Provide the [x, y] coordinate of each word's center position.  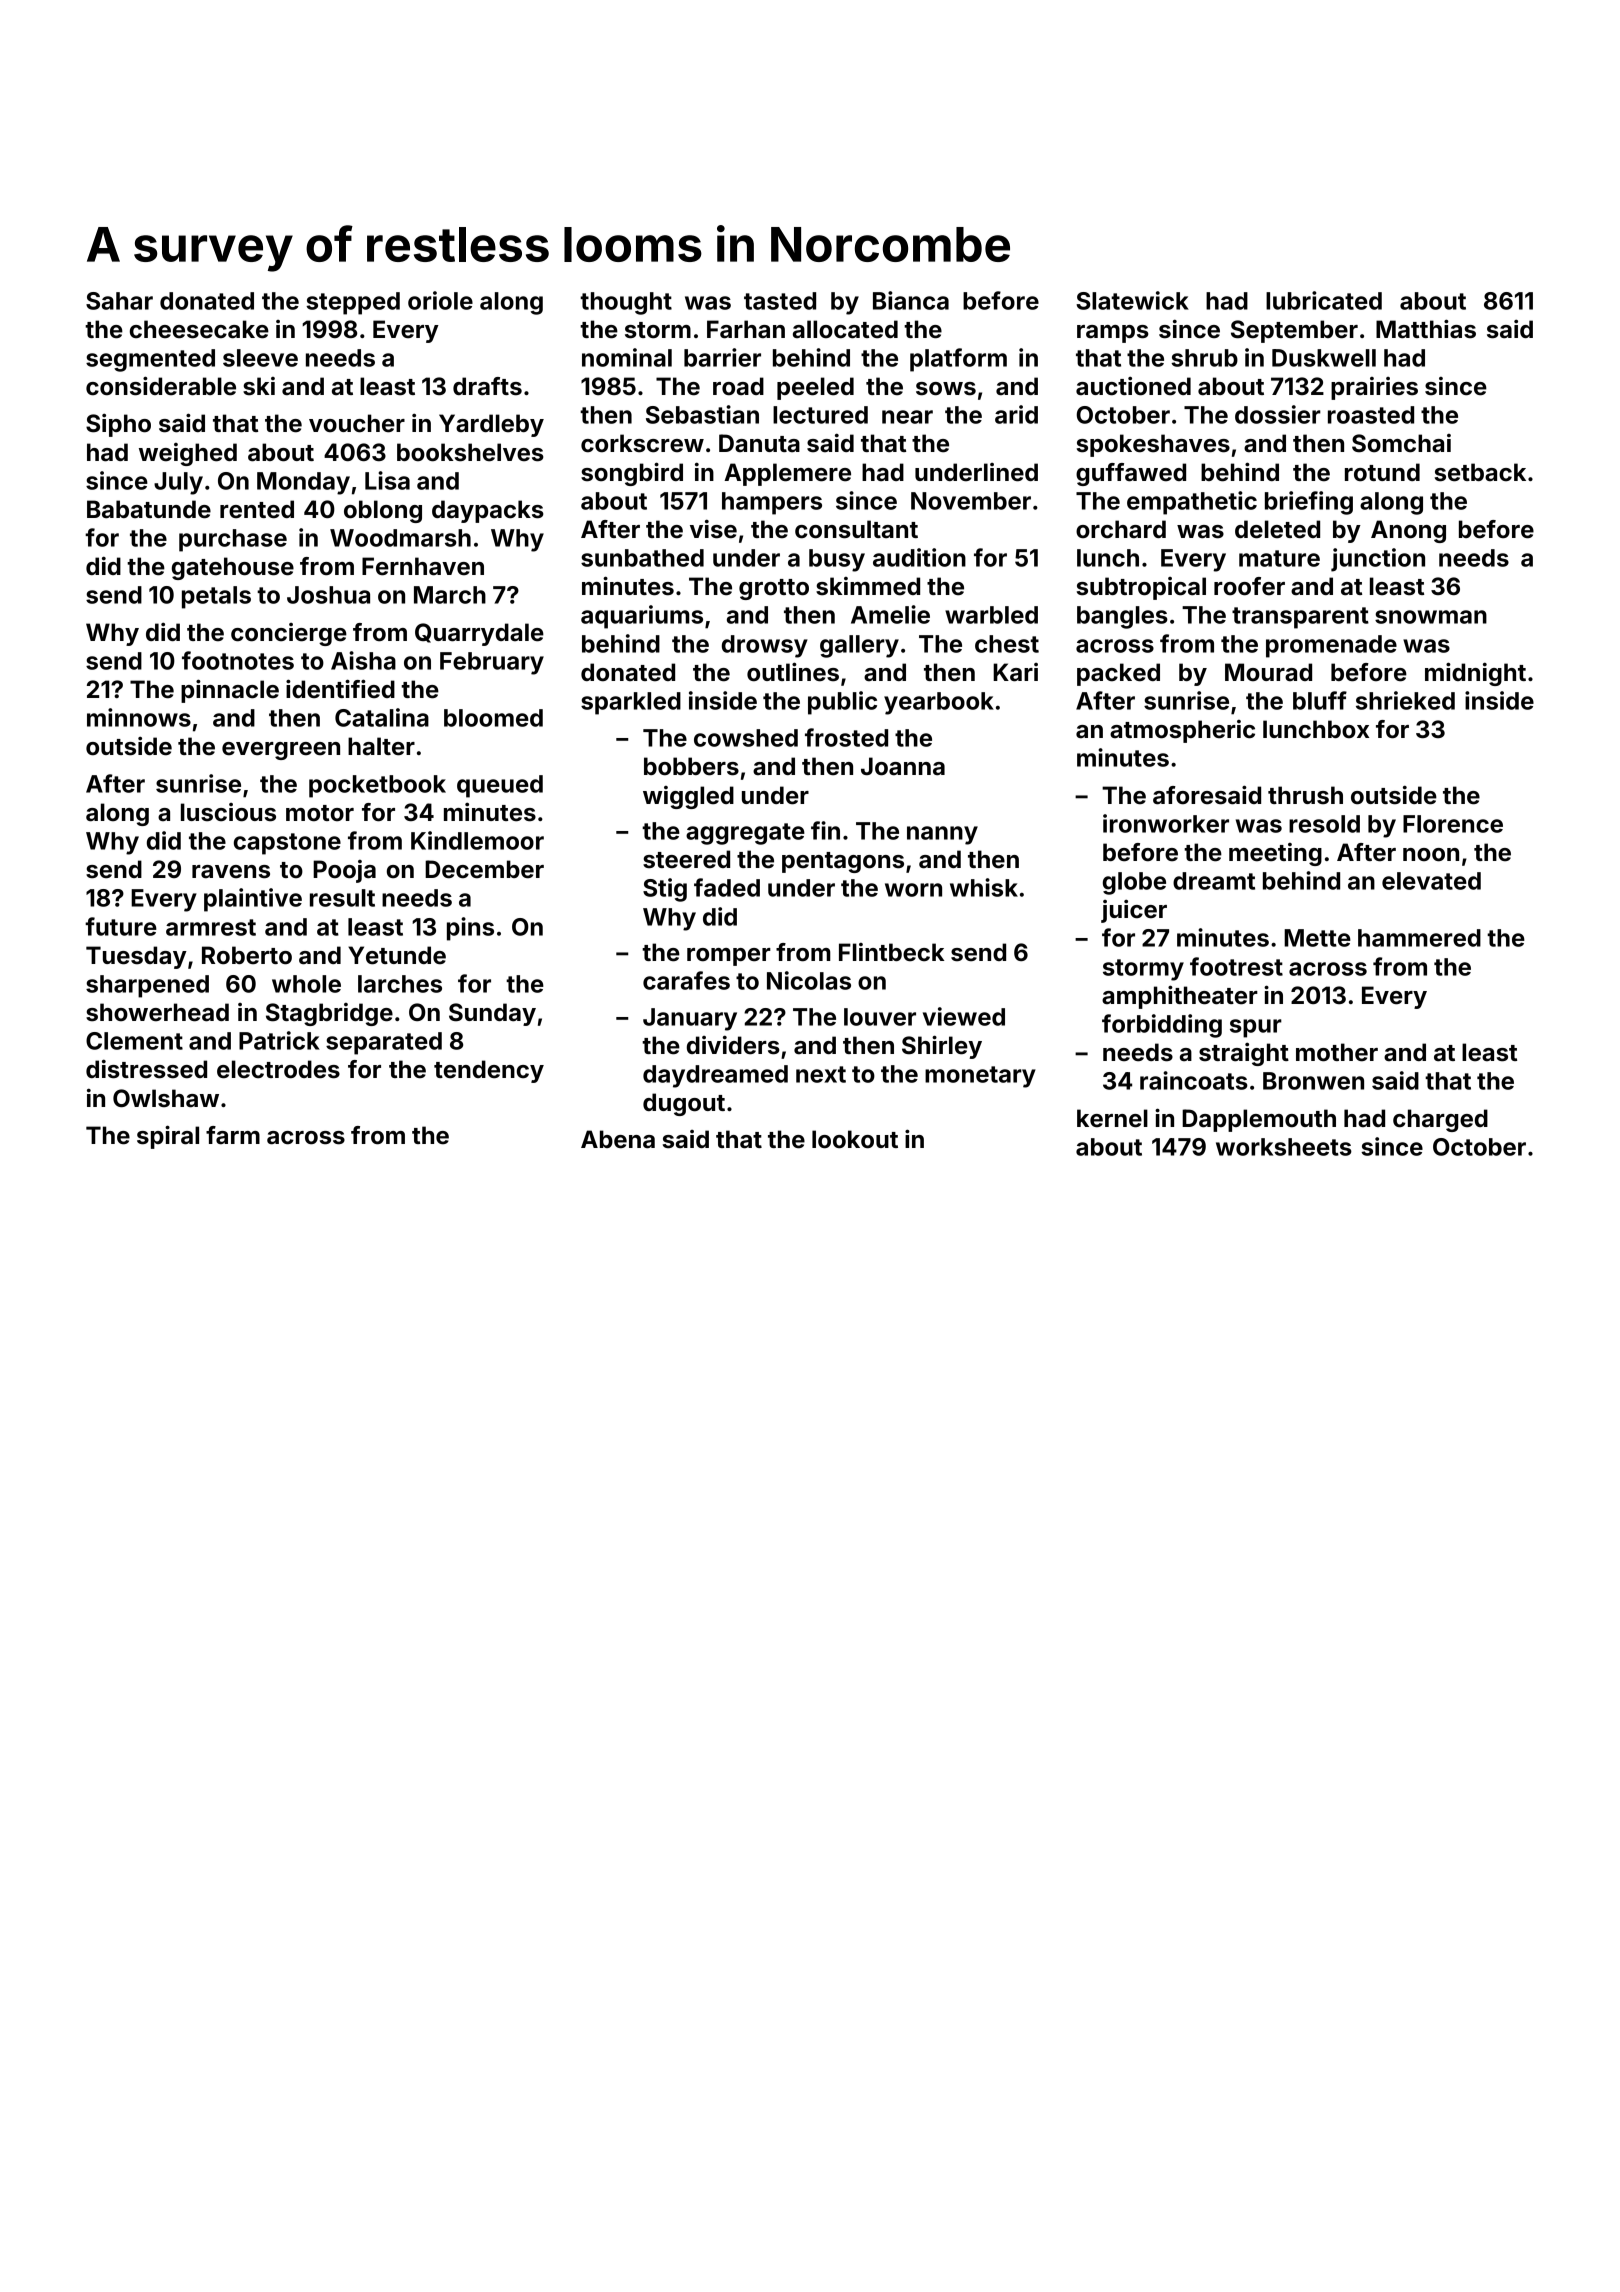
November [971, 501]
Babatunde [149, 509]
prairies [1374, 388]
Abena [618, 1139]
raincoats [1194, 1080]
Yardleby [491, 425]
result [342, 898]
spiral [168, 1137]
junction [1378, 560]
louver [880, 1017]
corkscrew [642, 443]
